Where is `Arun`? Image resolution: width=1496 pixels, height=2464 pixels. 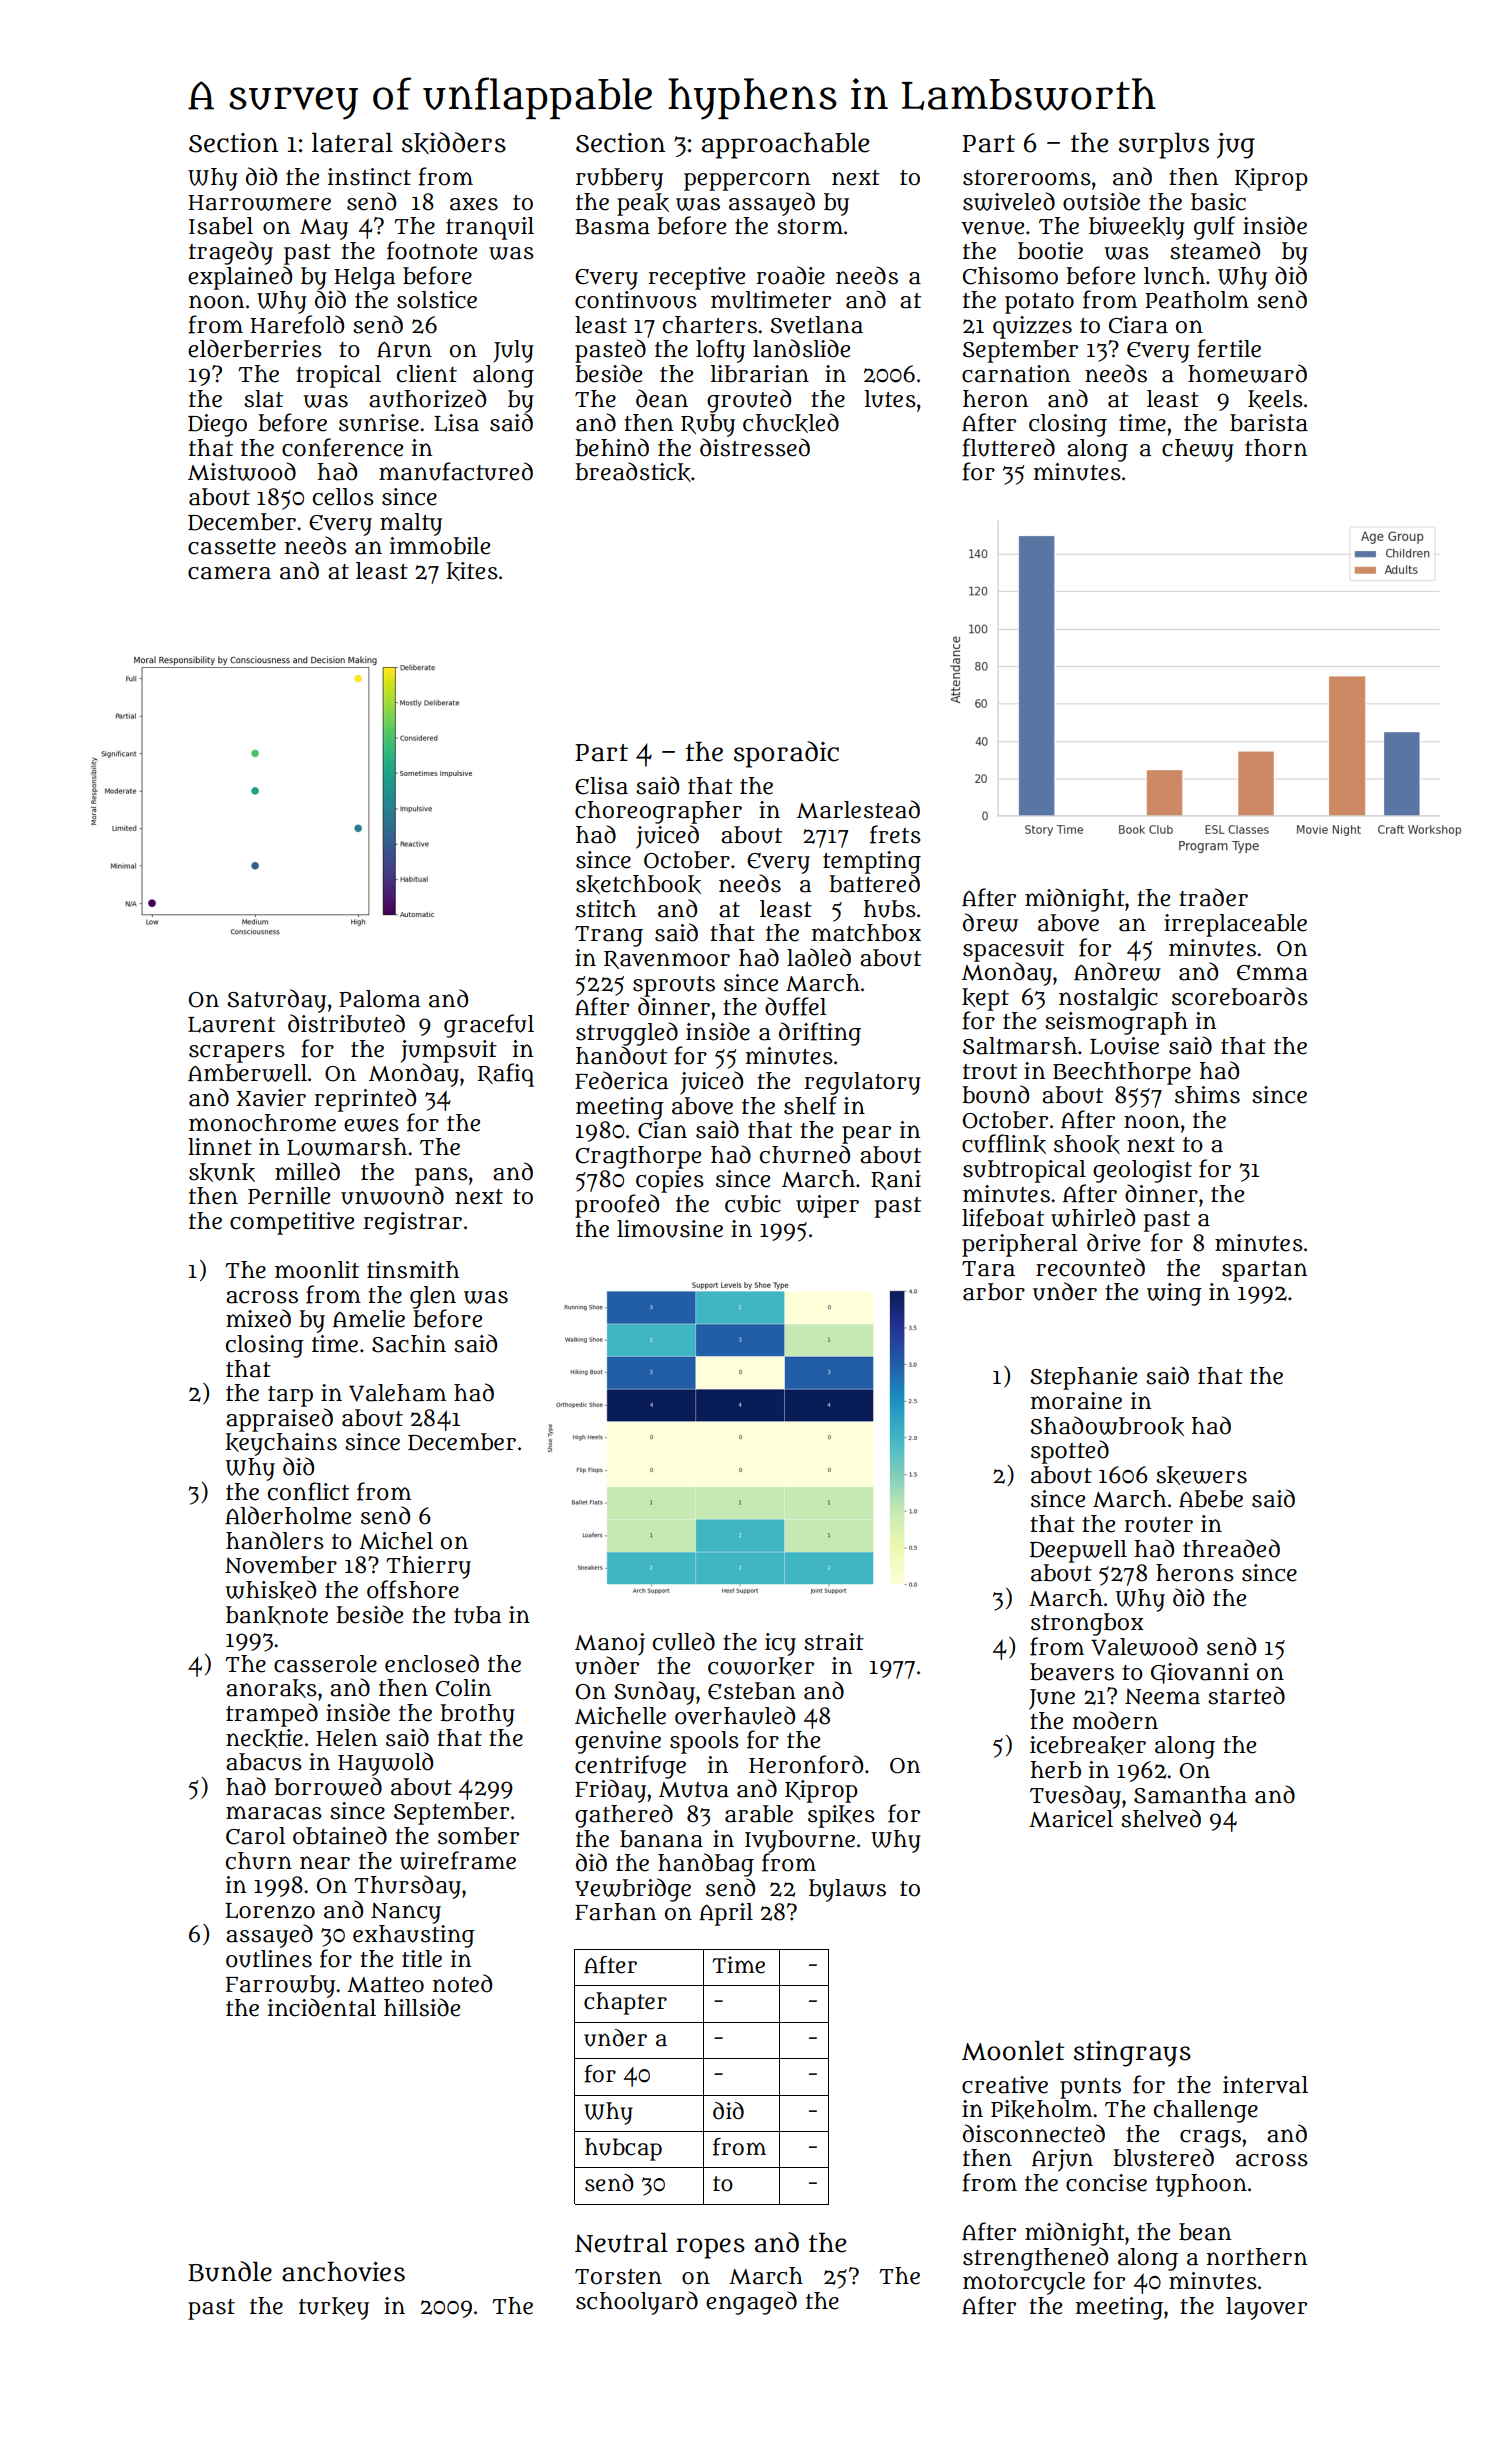
Arun is located at coordinates (404, 350).
